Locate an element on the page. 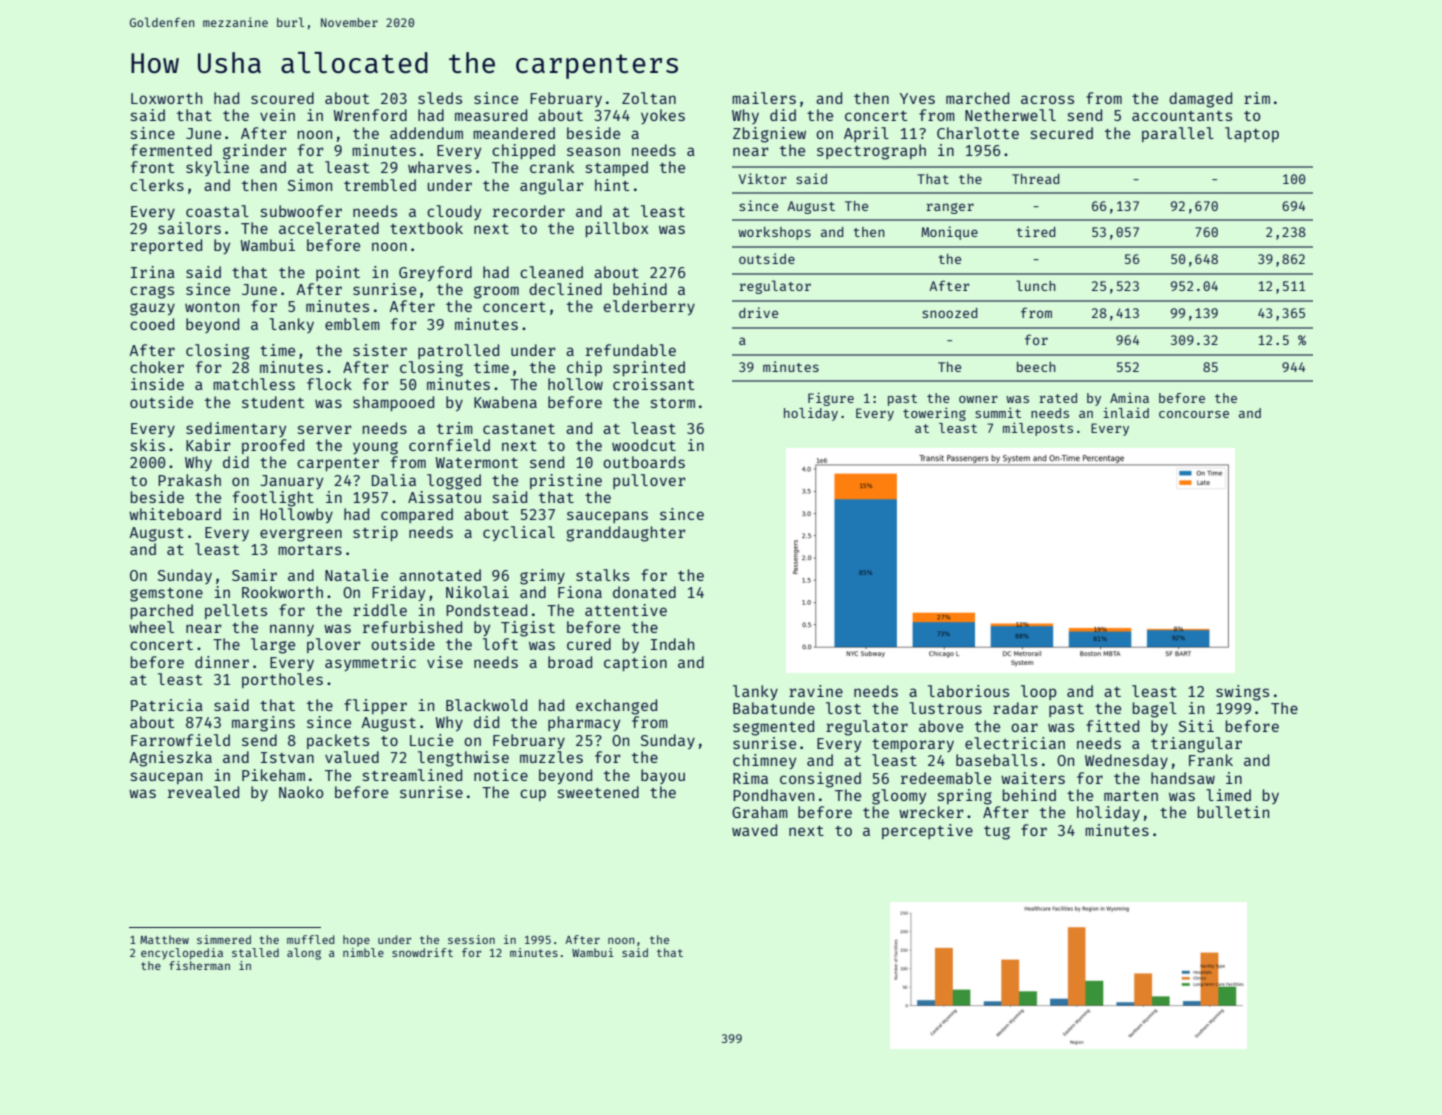 Image resolution: width=1442 pixels, height=1115 pixels. parallel is located at coordinates (1178, 134).
